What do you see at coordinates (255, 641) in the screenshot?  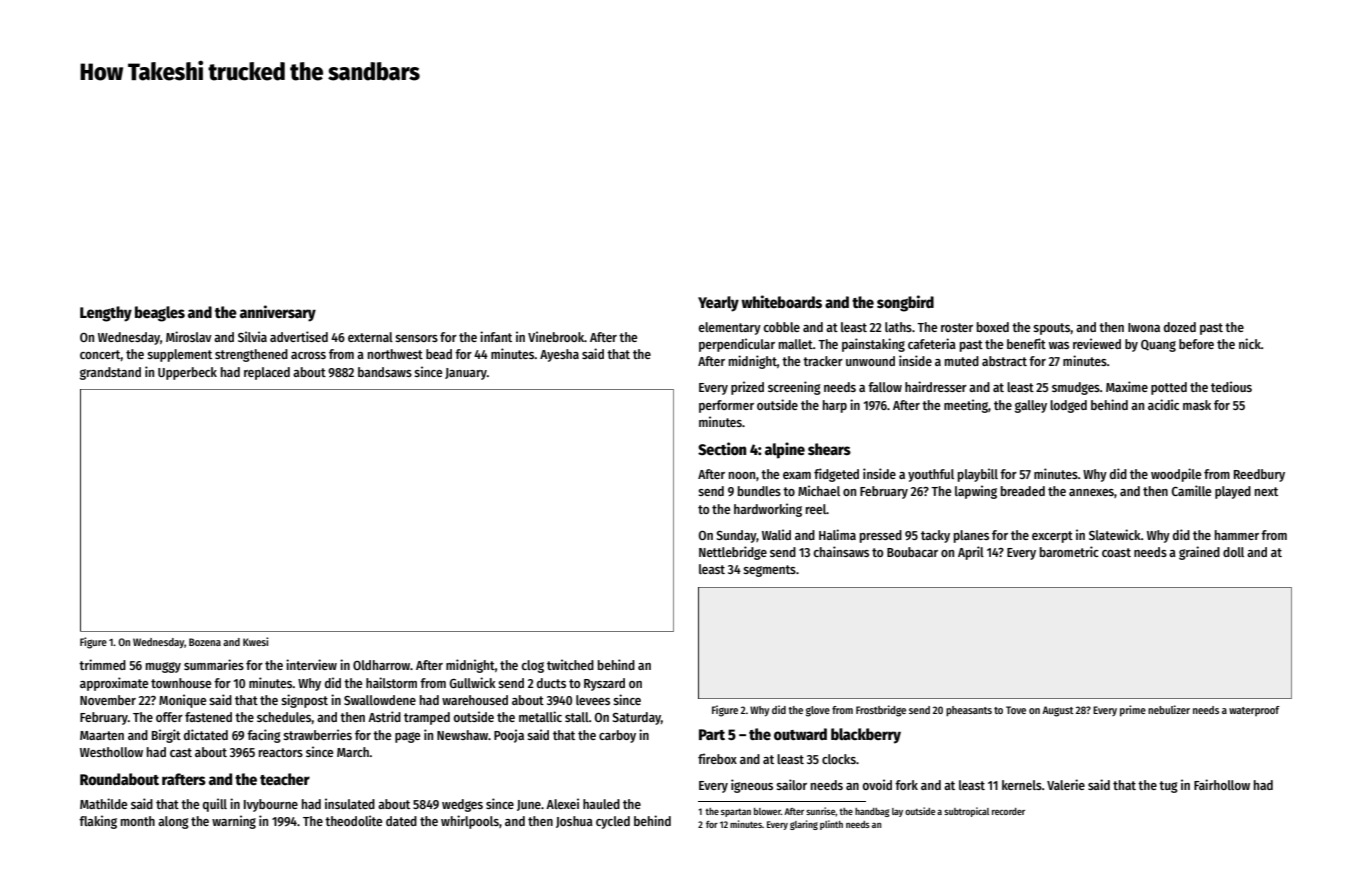 I see `Kwesi` at bounding box center [255, 641].
